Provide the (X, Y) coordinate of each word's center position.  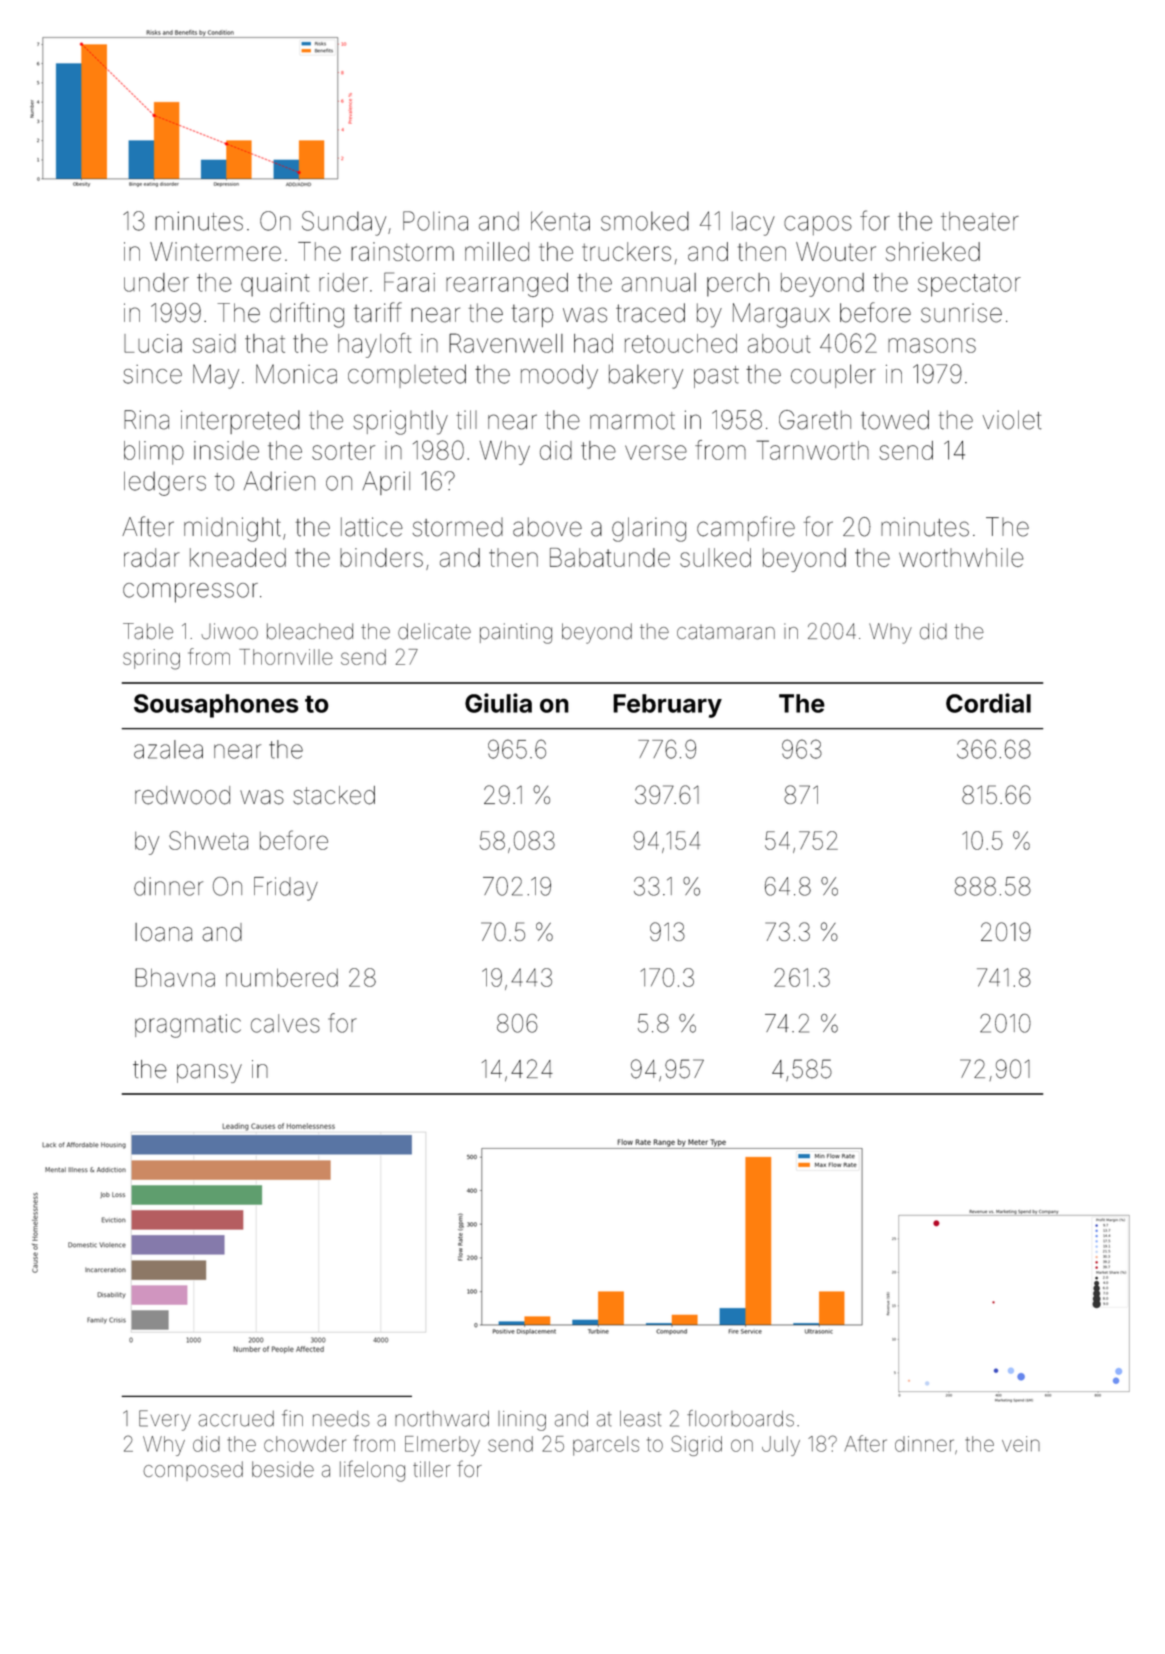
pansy (209, 1073)
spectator (969, 285)
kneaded (238, 557)
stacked (334, 795)
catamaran (726, 632)
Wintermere (215, 251)
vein (1021, 1444)
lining (522, 1421)
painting (516, 633)
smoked (645, 221)
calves (285, 1023)
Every (165, 1420)
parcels (606, 1446)
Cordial (988, 703)
